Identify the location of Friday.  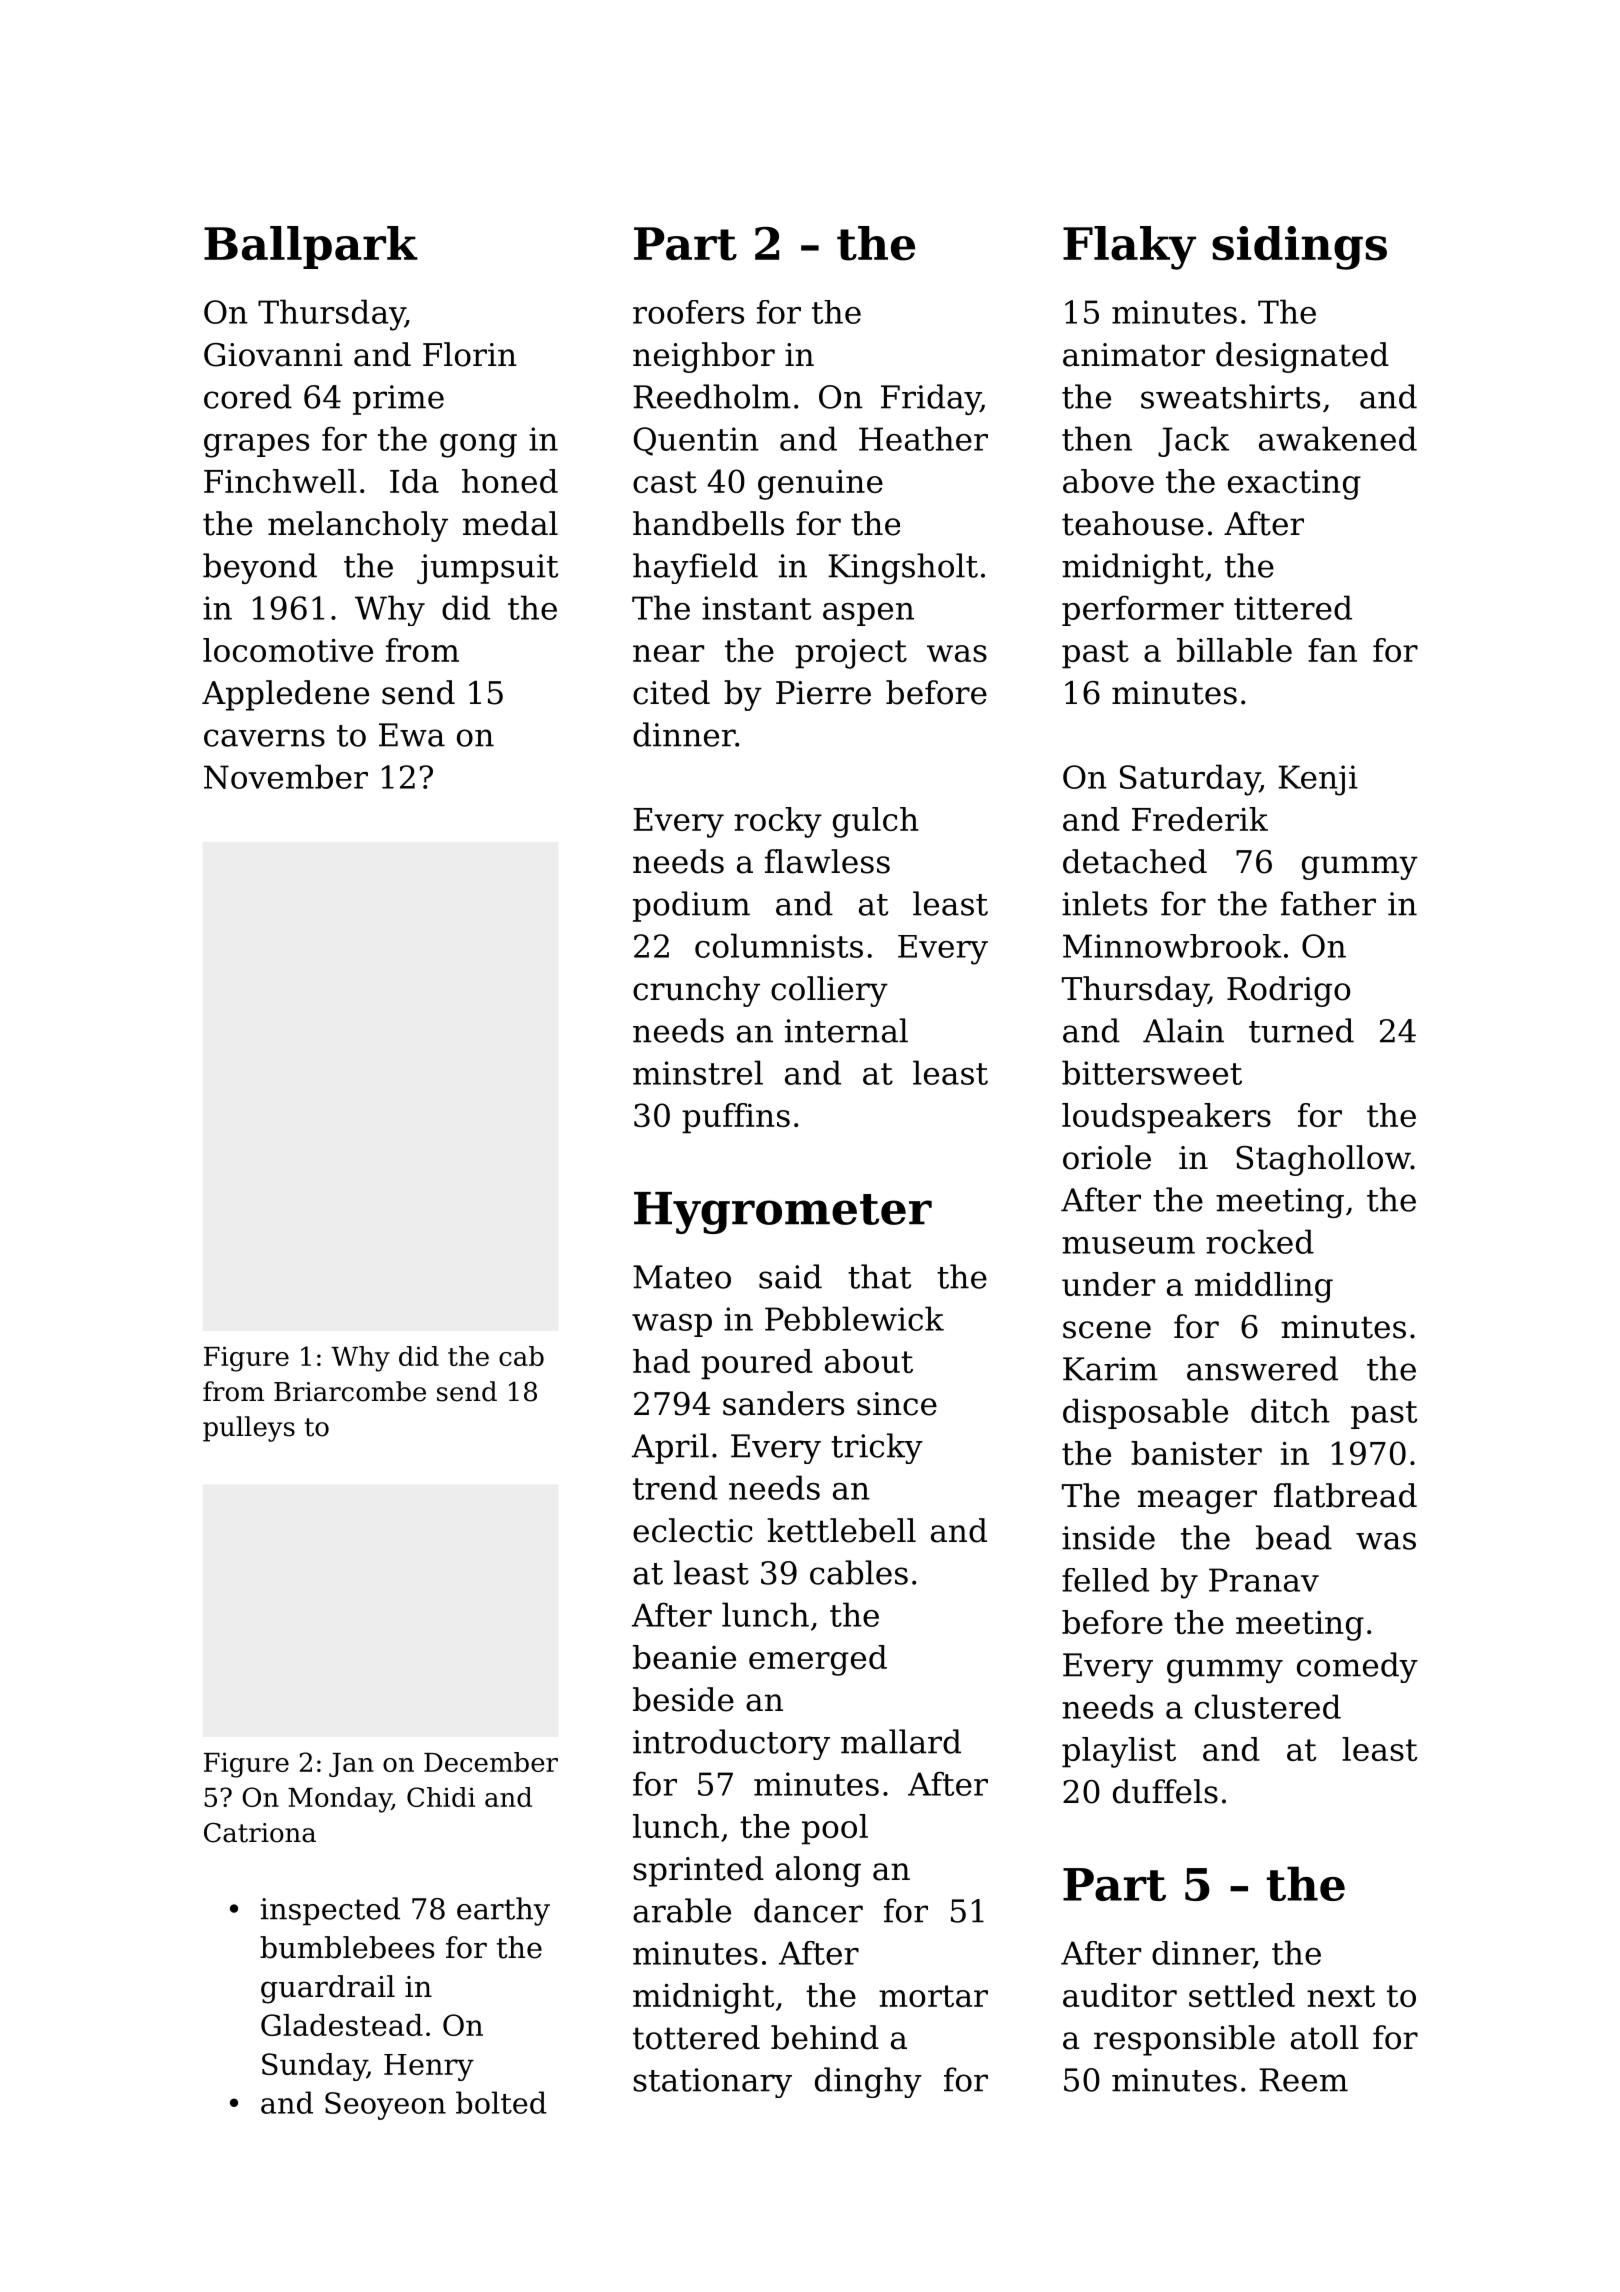
(931, 399).
